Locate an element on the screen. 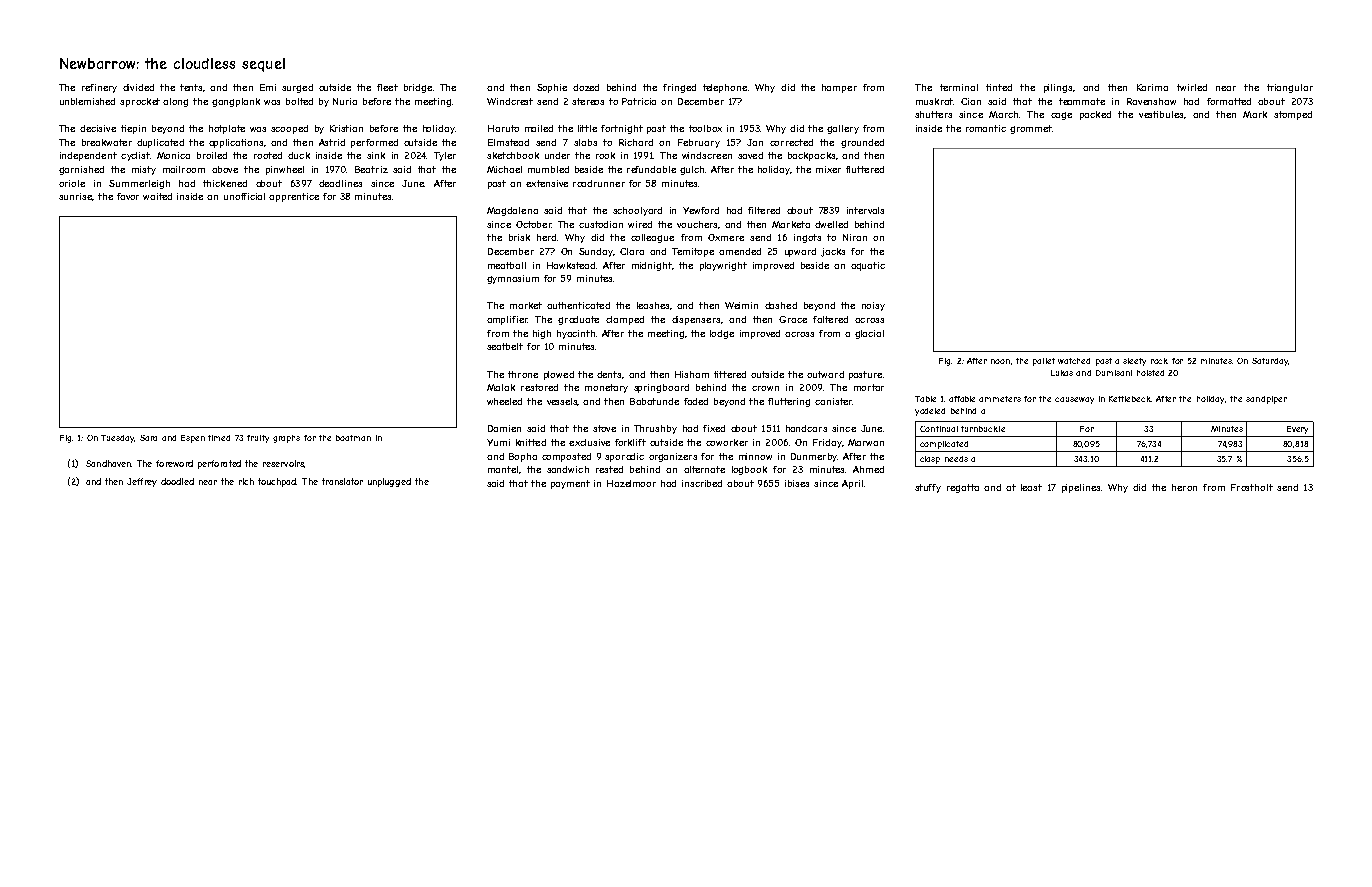  backpacks is located at coordinates (811, 156).
